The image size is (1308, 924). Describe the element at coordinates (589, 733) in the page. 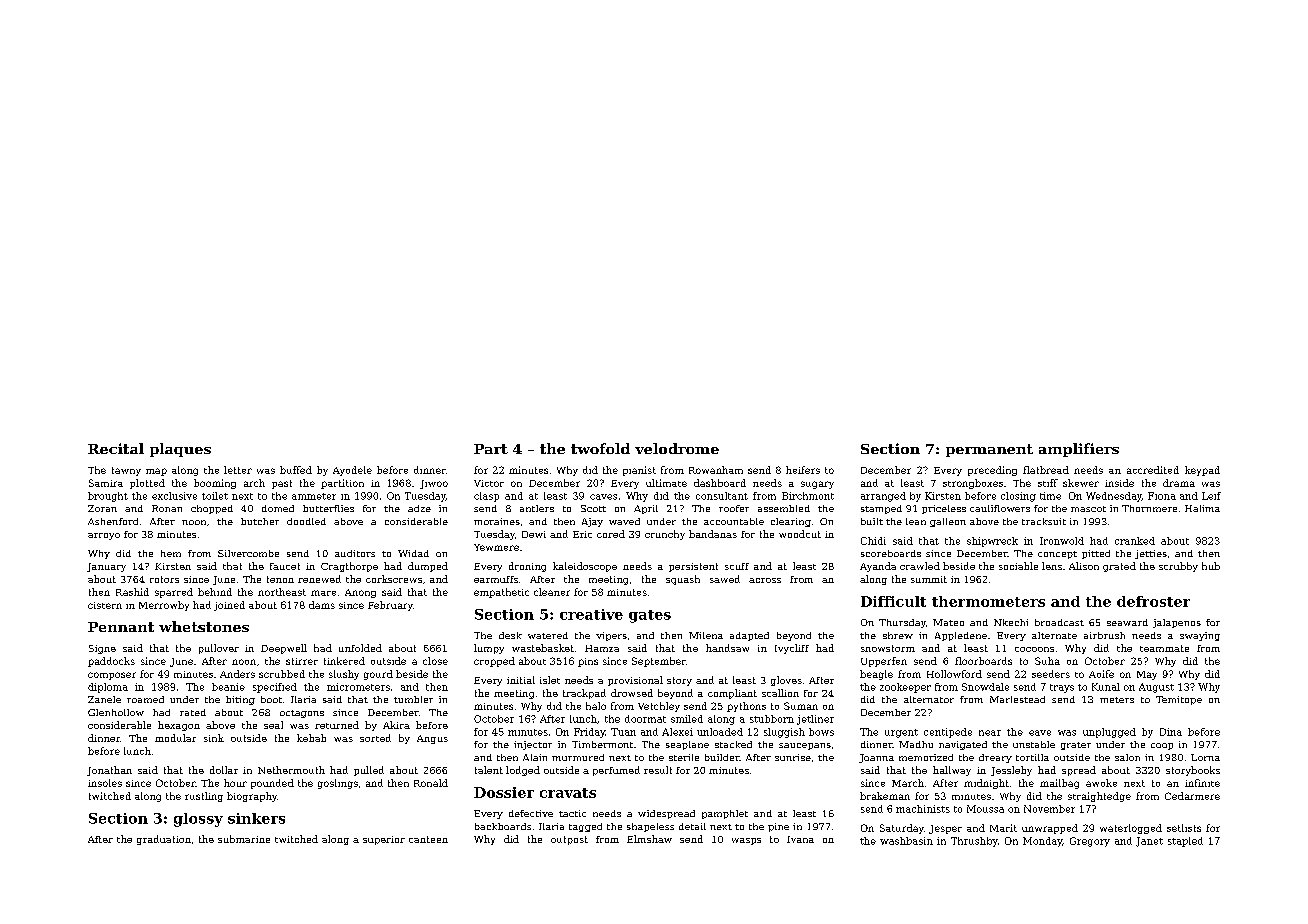

I see `Friday` at that location.
